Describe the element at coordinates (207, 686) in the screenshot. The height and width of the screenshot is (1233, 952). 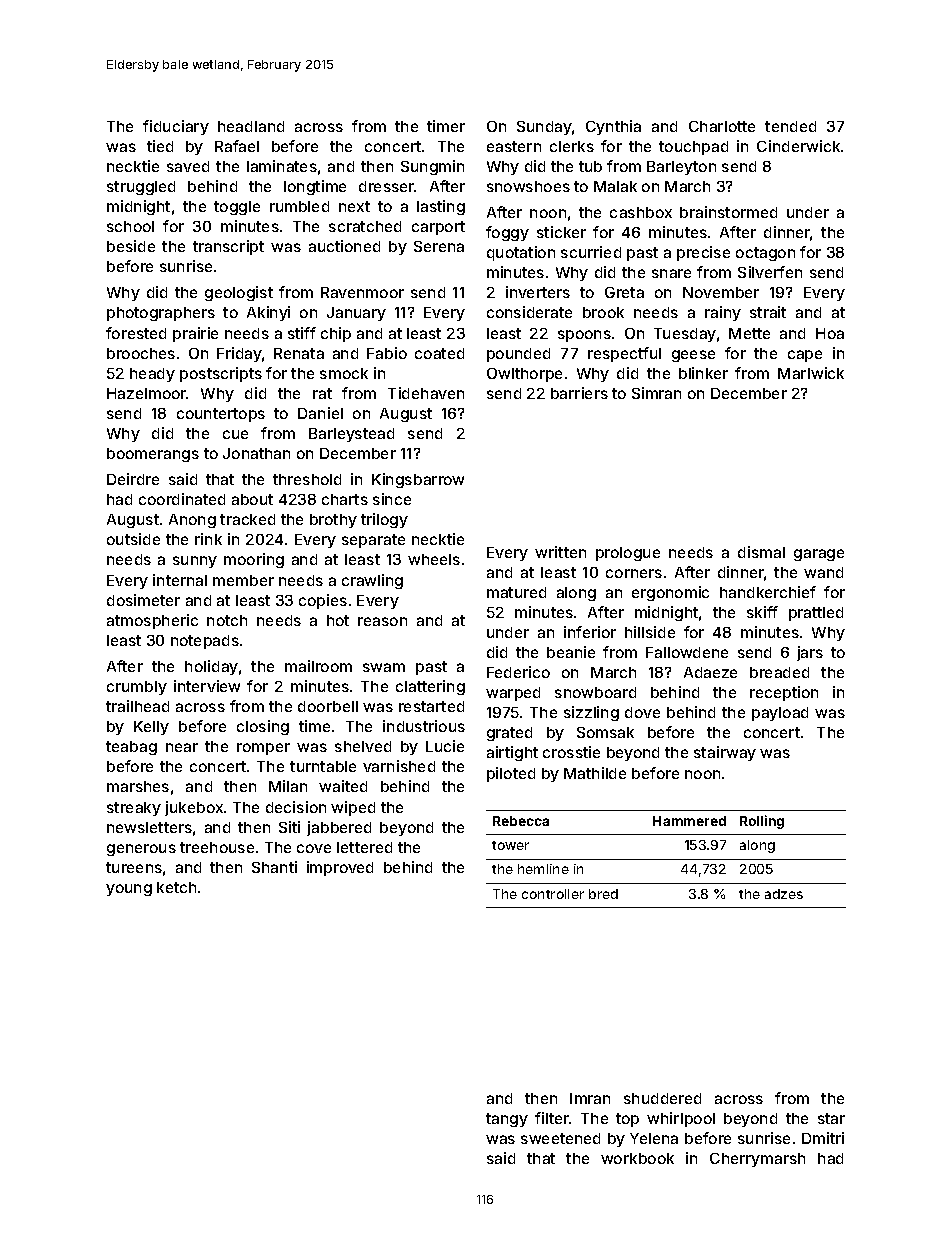
I see `interview` at that location.
